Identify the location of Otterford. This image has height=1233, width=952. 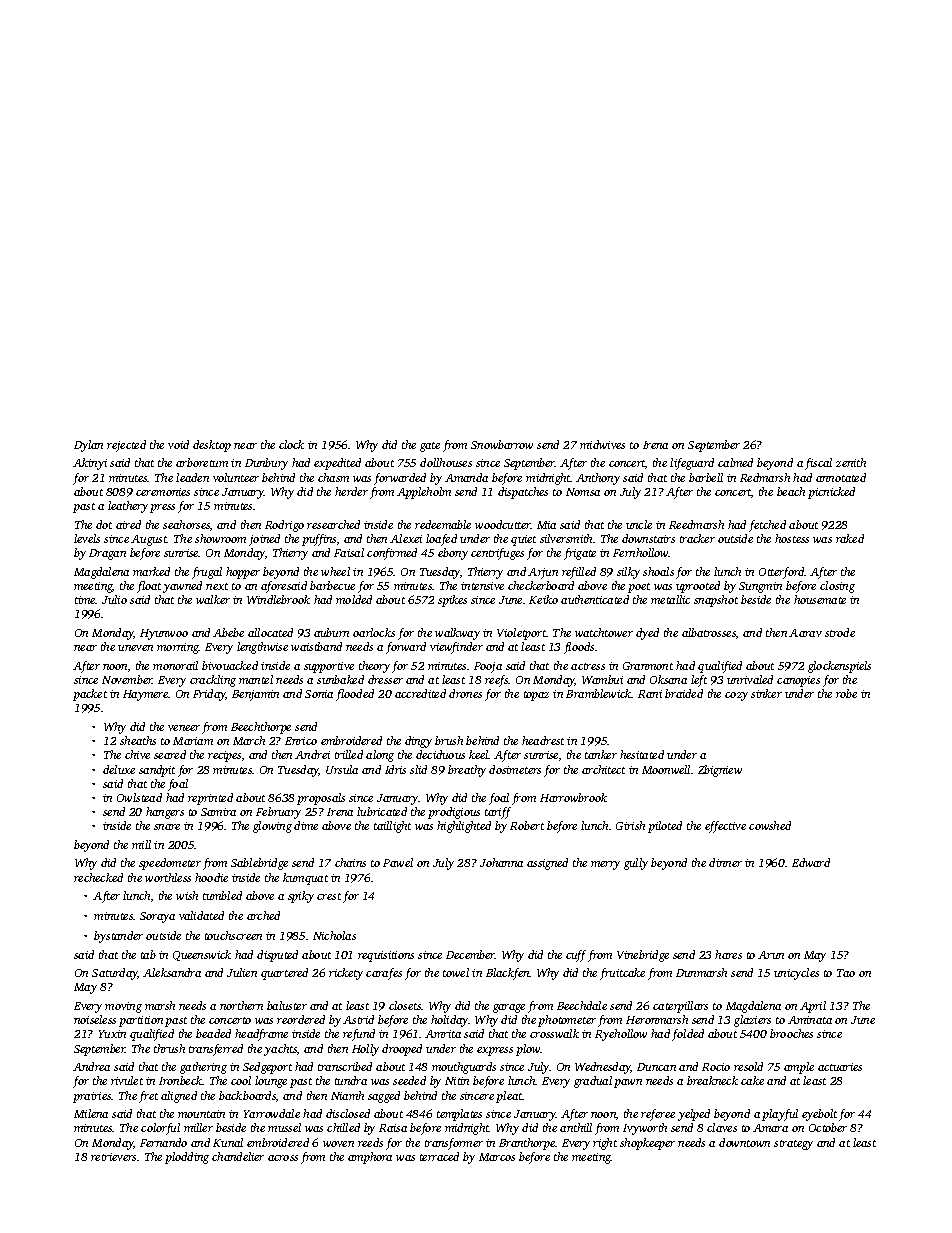
(782, 573).
